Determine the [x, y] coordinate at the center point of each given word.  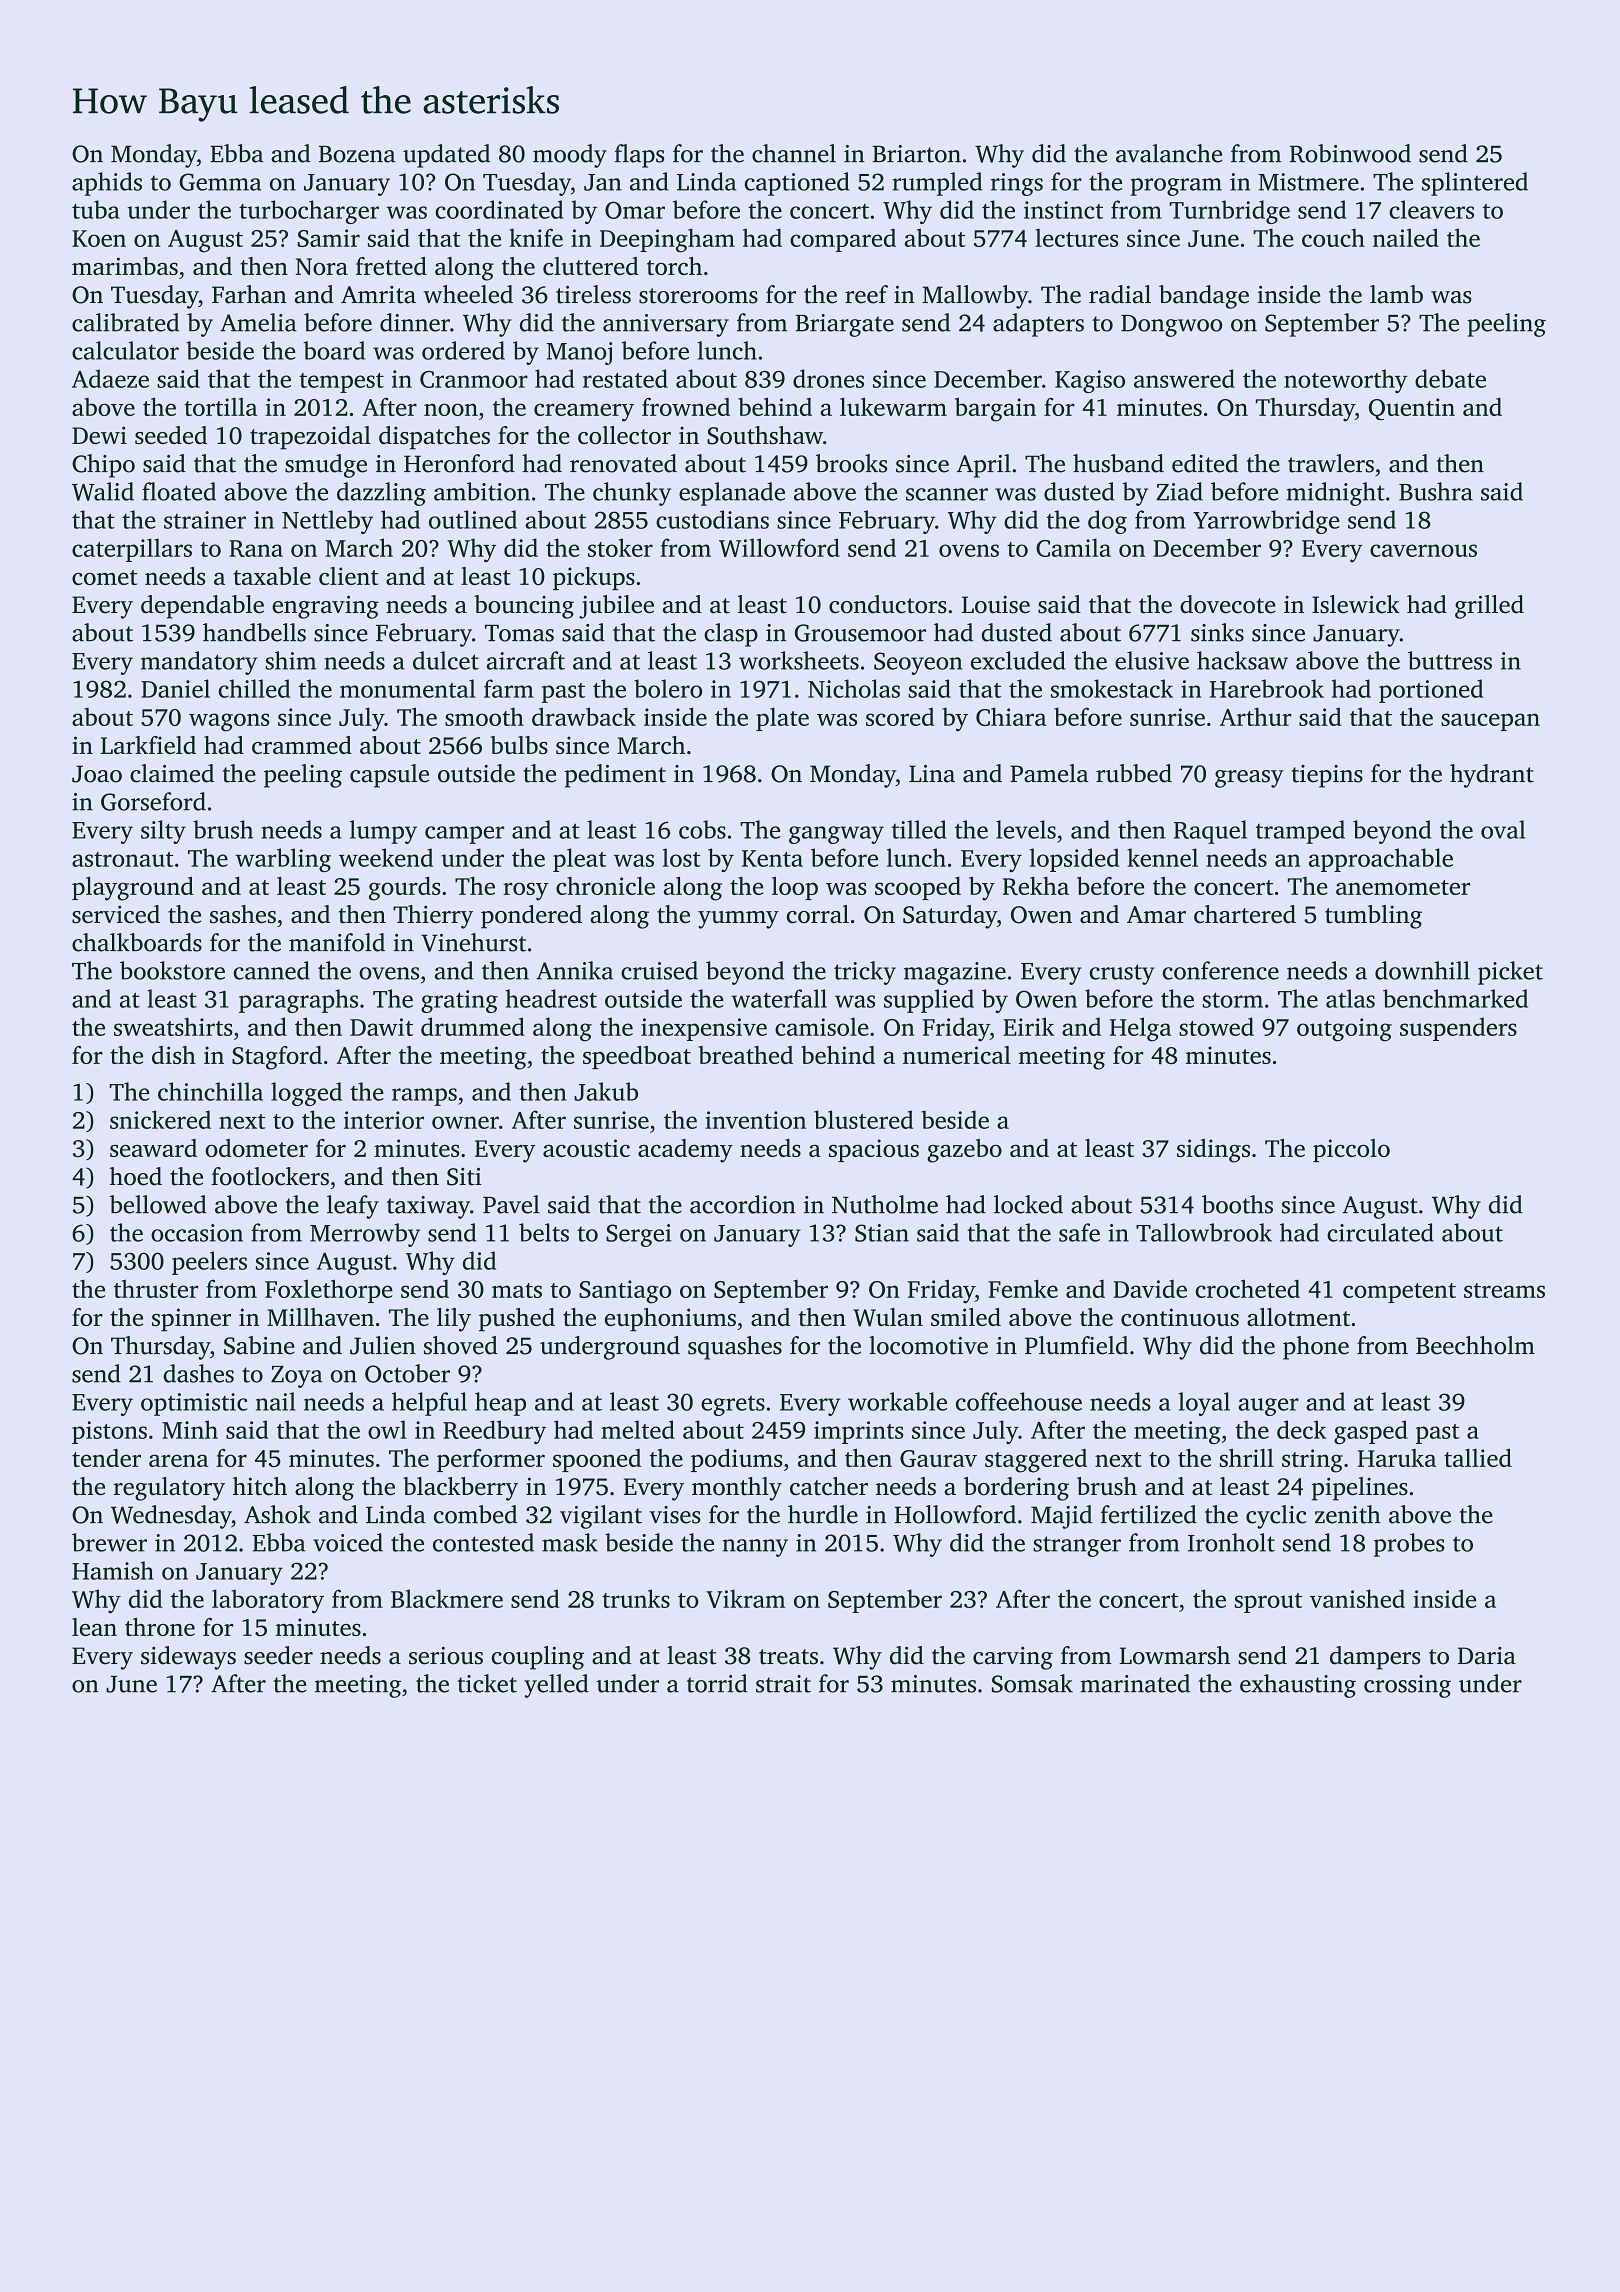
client [348, 576]
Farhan [249, 294]
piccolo [1351, 1150]
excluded [1018, 660]
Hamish [113, 1570]
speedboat [637, 1057]
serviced [116, 914]
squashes [735, 1348]
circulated [1380, 1232]
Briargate [845, 325]
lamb [1396, 294]
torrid [717, 1683]
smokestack [1112, 688]
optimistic [194, 1404]
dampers [1375, 1658]
